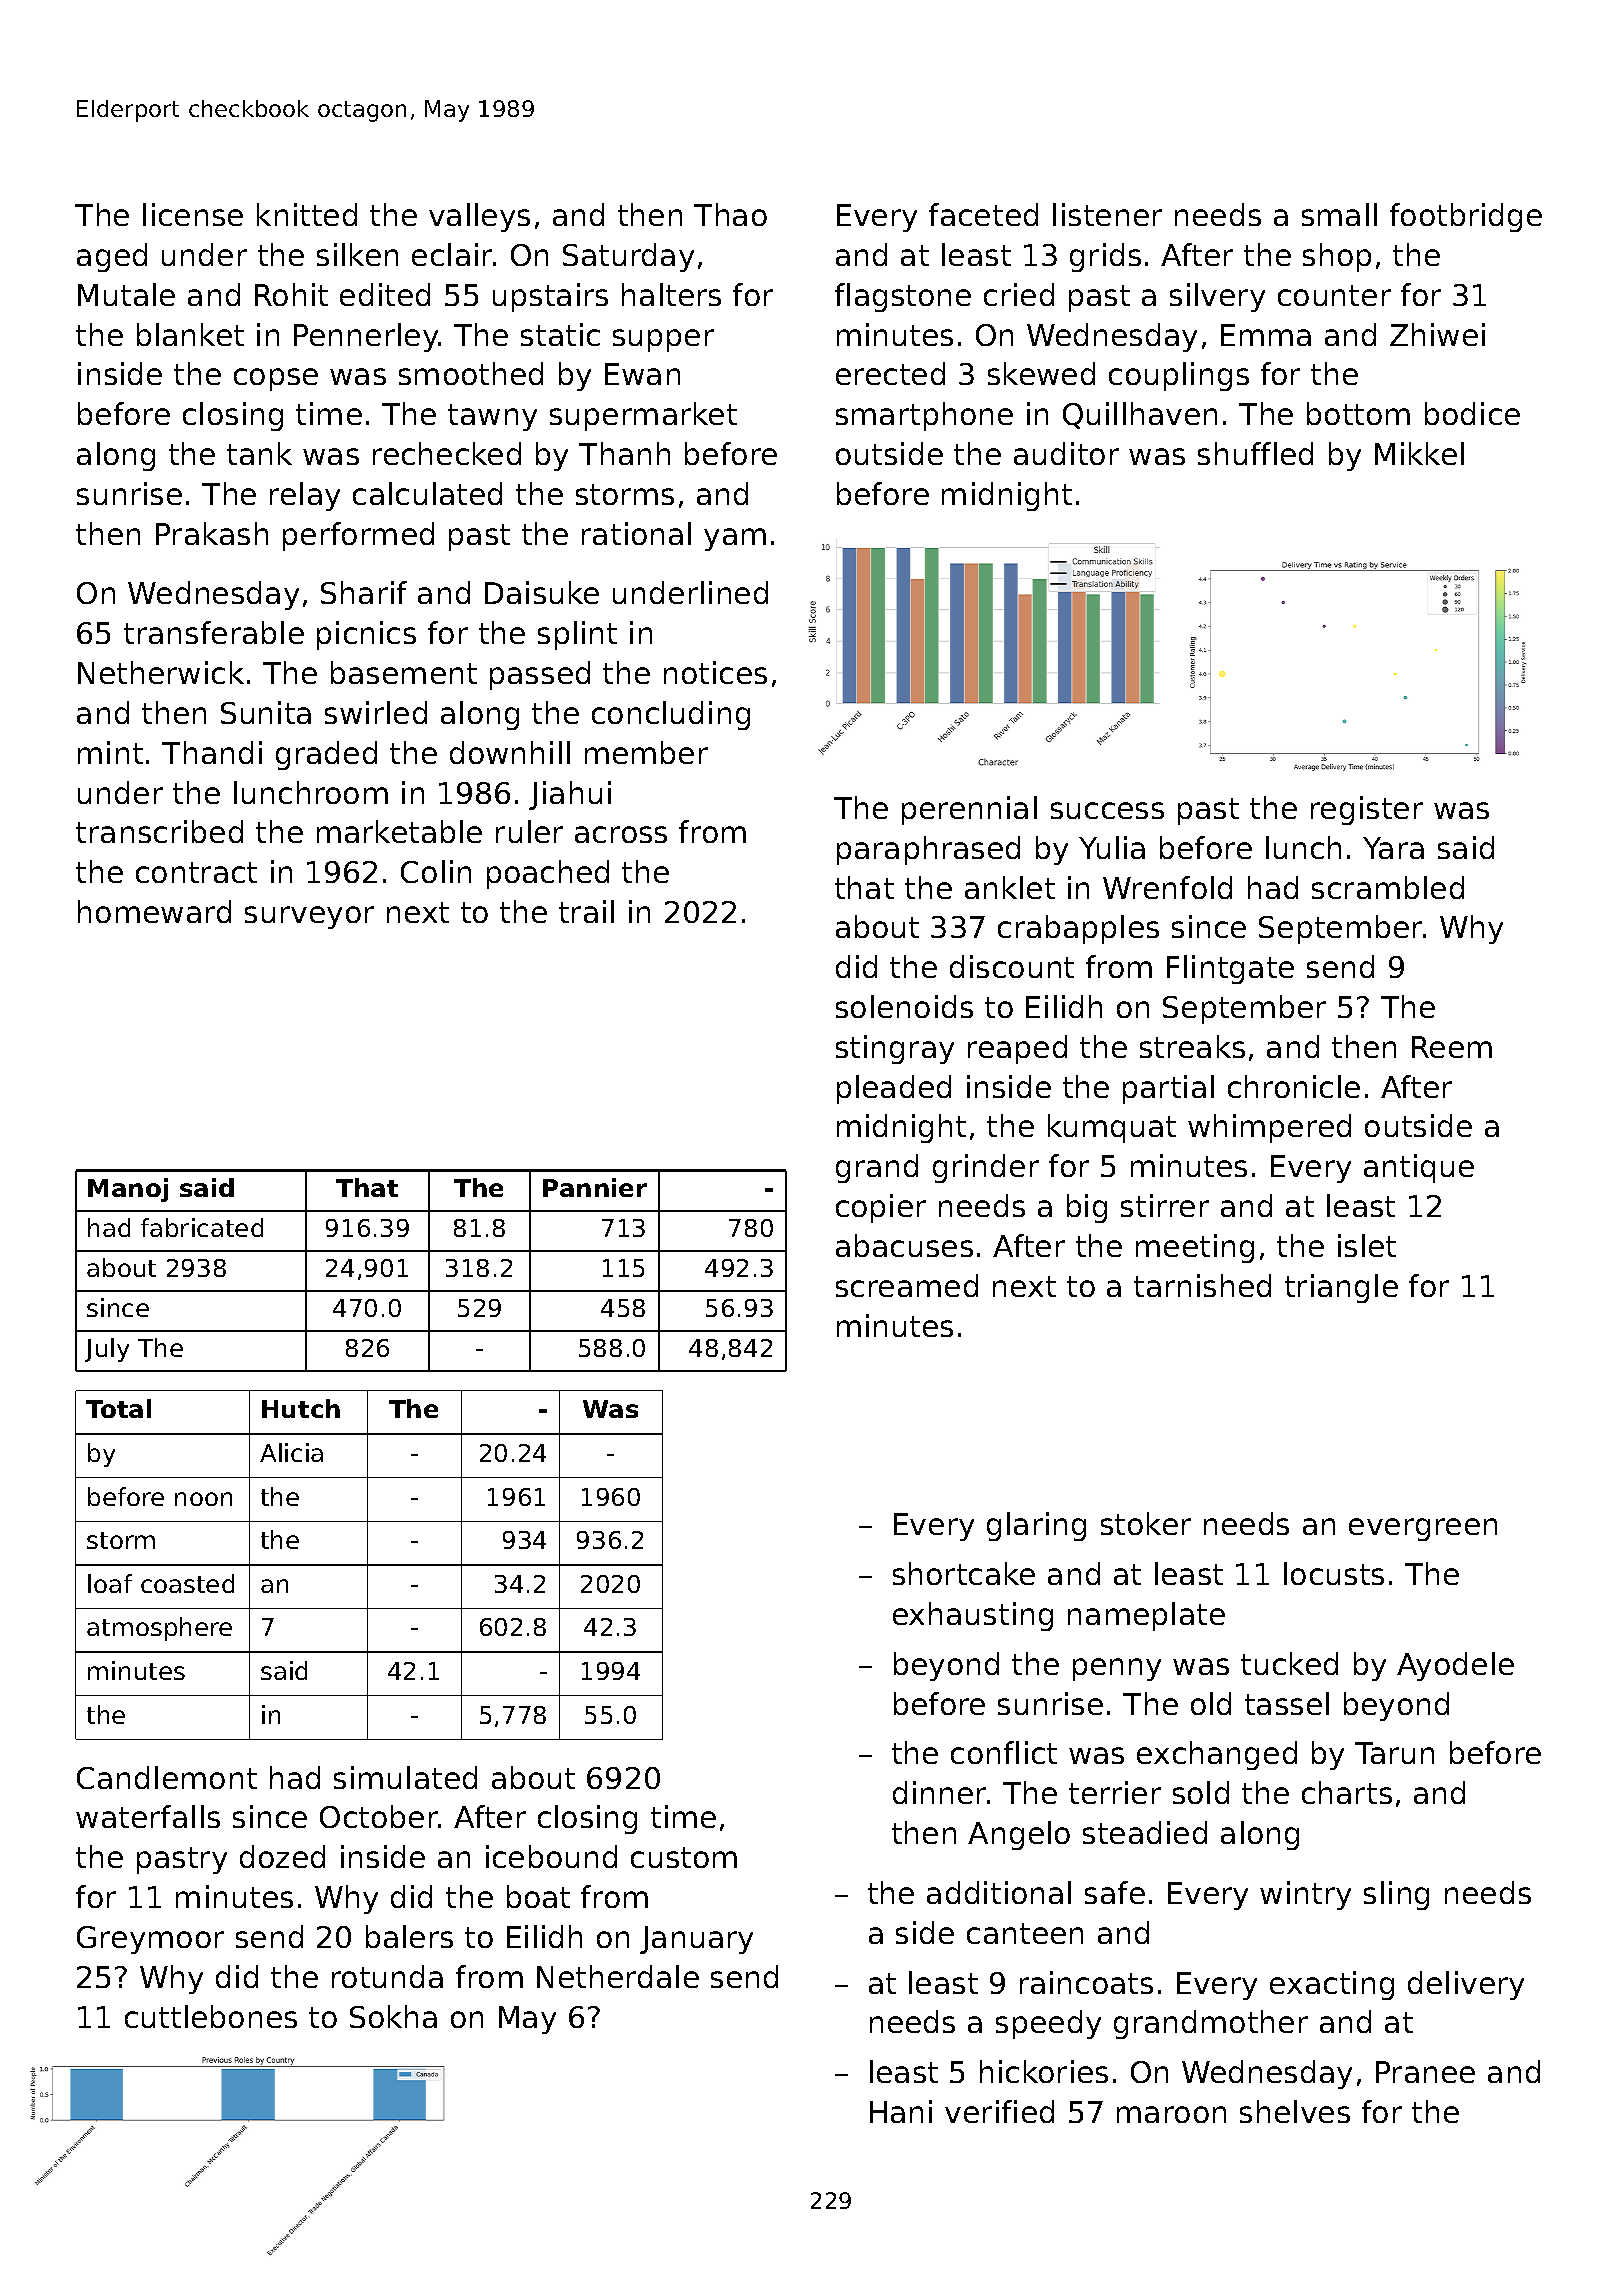 The image size is (1620, 2292). I want to click on small, so click(1339, 214).
